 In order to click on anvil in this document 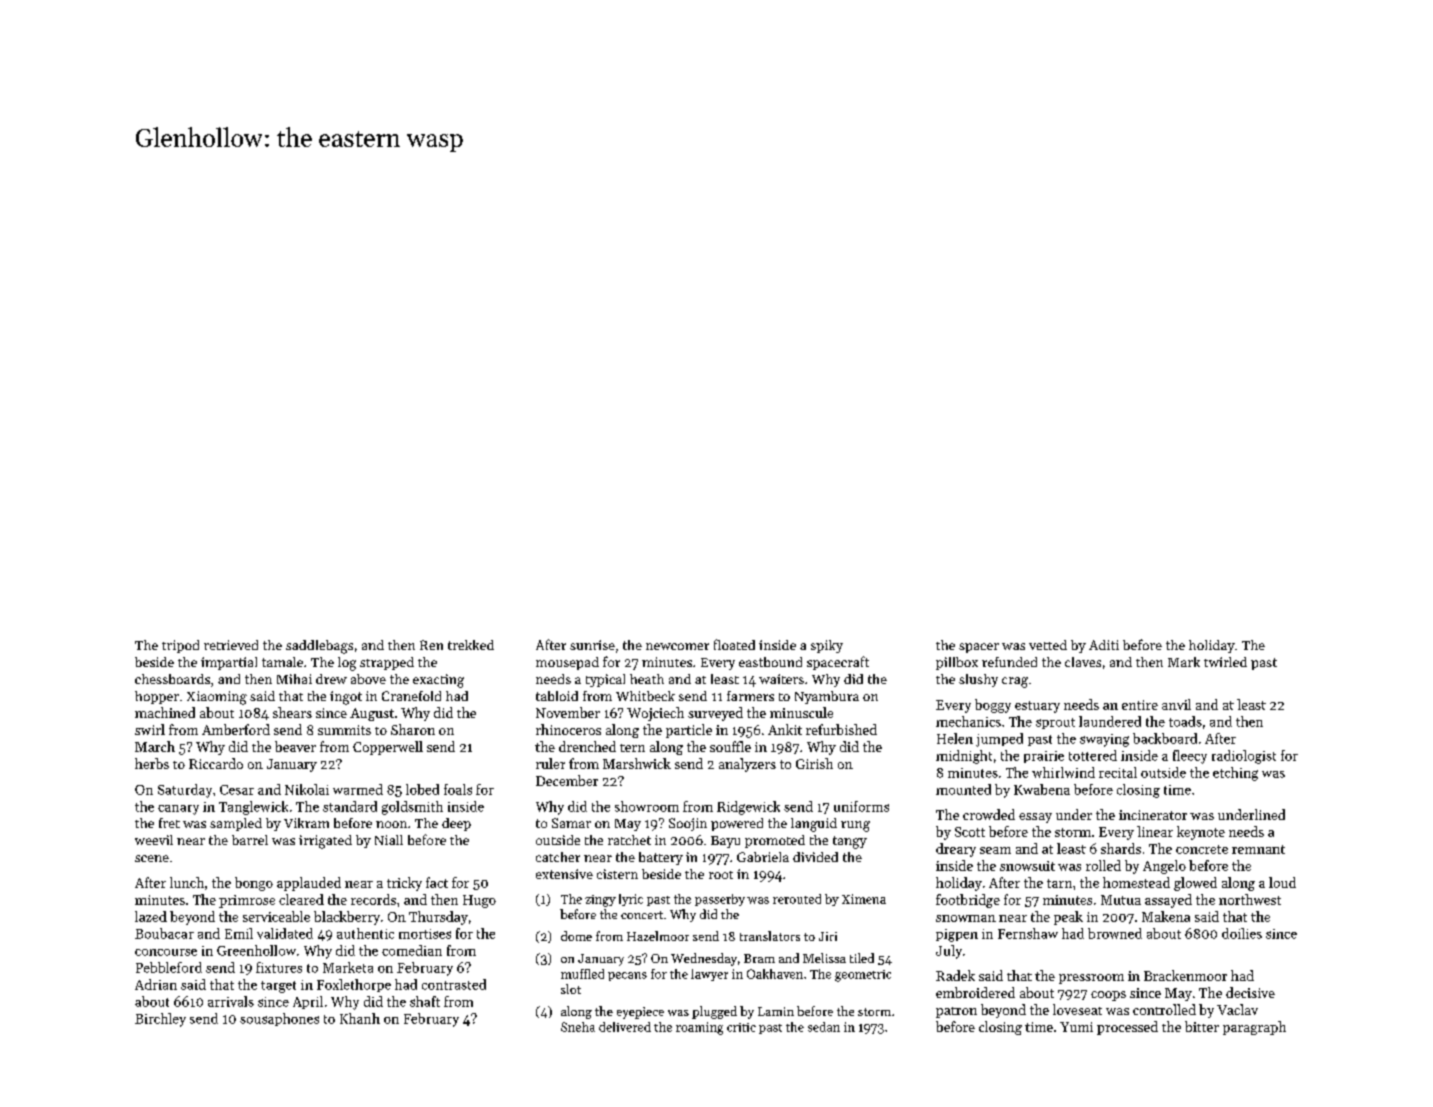, I will do `click(1176, 704)`.
